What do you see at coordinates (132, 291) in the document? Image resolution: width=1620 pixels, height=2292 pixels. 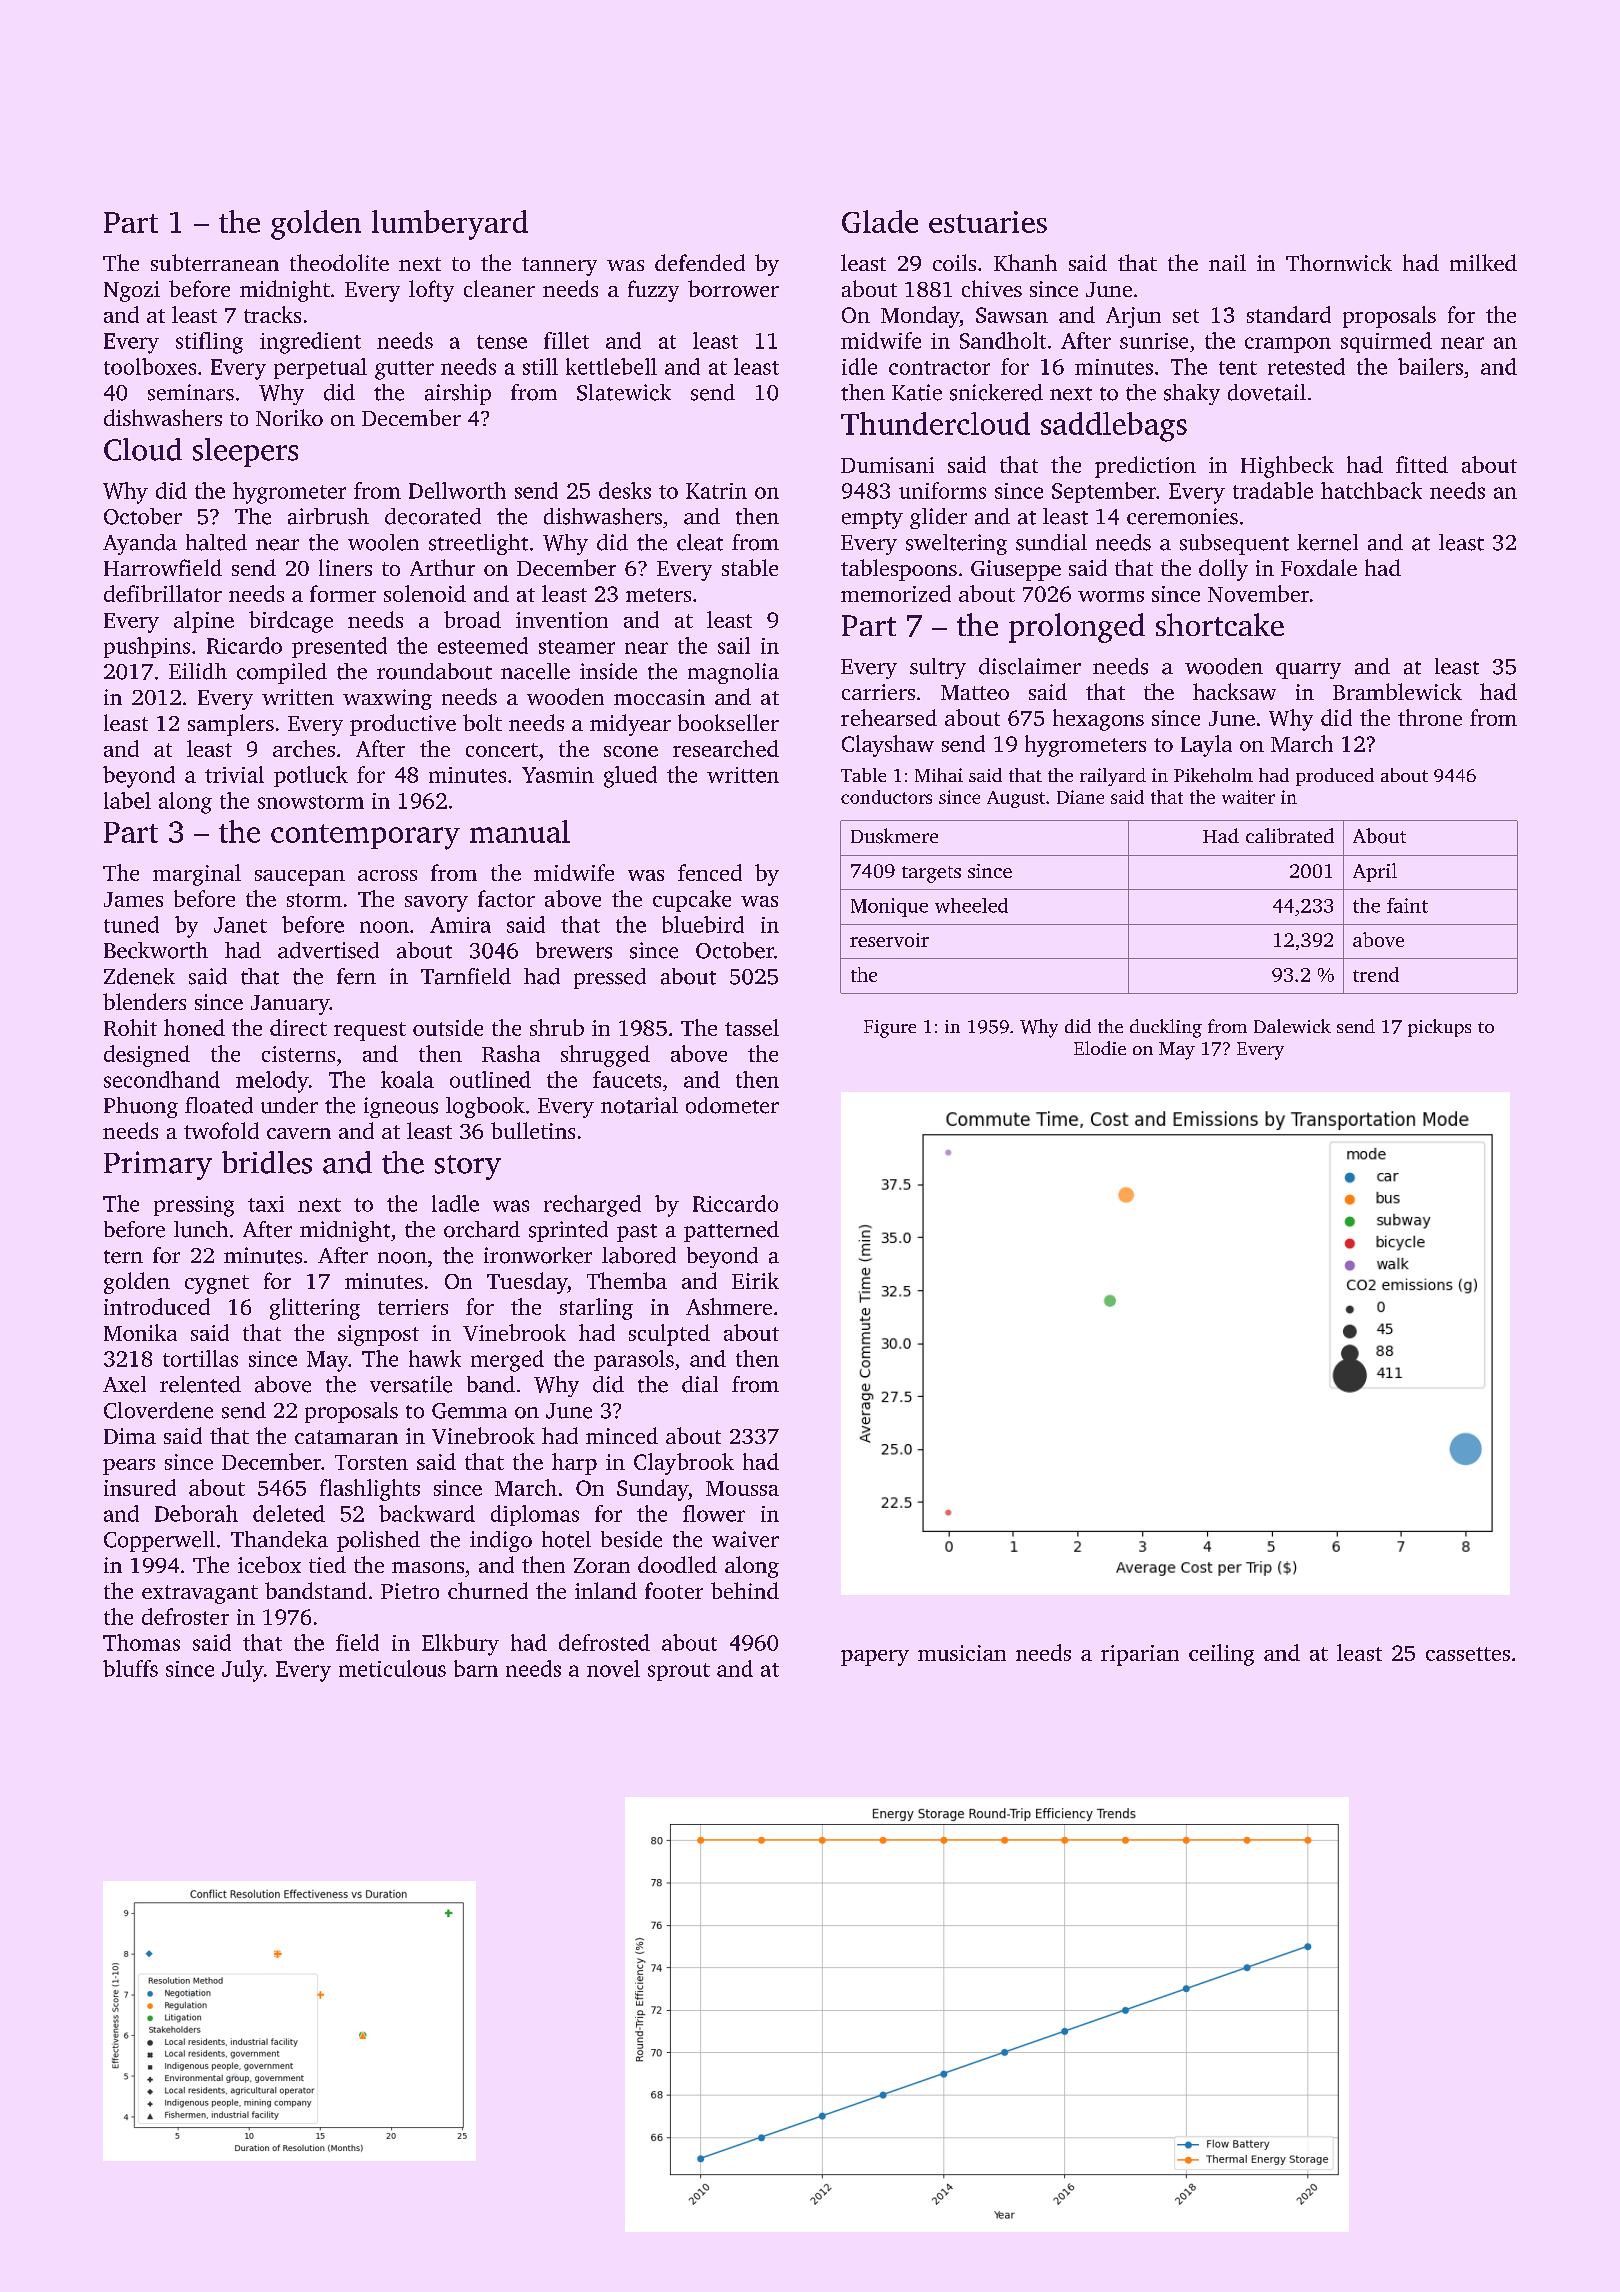 I see `Ngozi` at bounding box center [132, 291].
